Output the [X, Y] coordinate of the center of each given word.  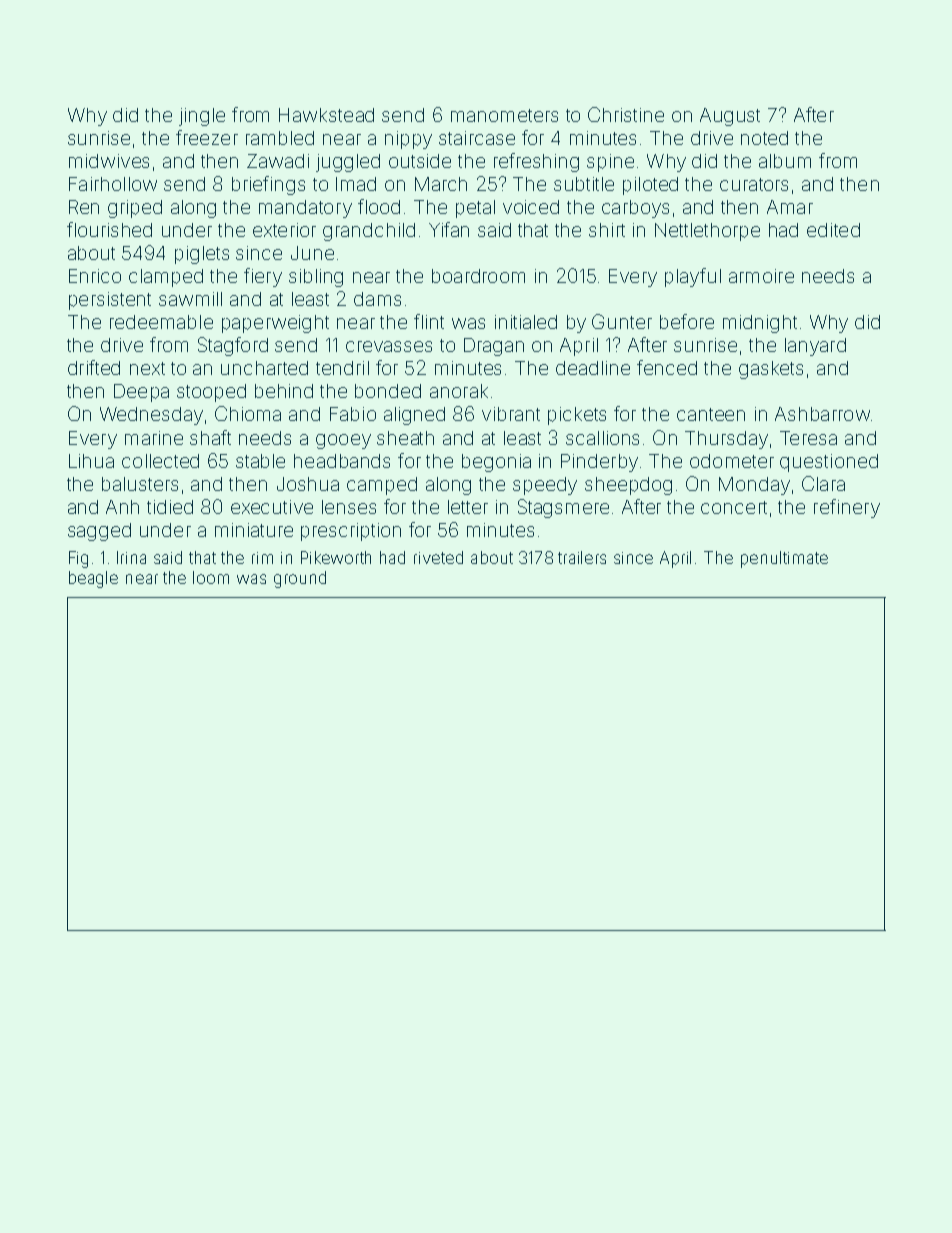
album [785, 161]
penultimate [784, 559]
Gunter [622, 321]
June [312, 253]
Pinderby [599, 463]
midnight [760, 324]
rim [262, 558]
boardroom [478, 276]
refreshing [536, 162]
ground [300, 579]
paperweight [275, 324]
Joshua [308, 484]
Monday [754, 486]
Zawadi [278, 161]
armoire [761, 276]
